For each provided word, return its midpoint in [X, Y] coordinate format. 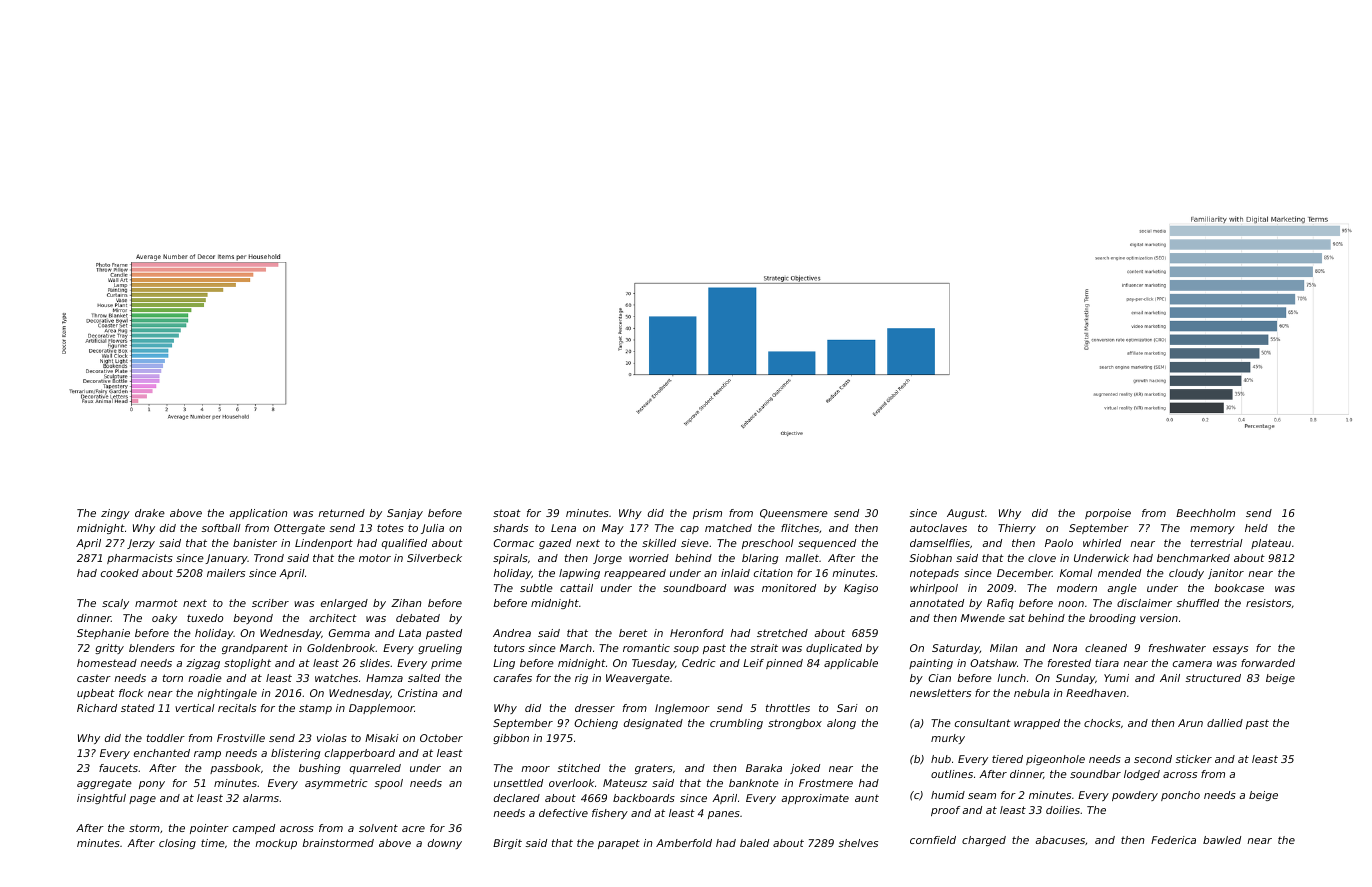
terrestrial [1217, 543]
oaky [164, 619]
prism [707, 514]
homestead [107, 663]
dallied [1225, 723]
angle [1122, 589]
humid [948, 795]
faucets [118, 768]
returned [341, 513]
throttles [788, 708]
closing [177, 844]
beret [633, 633]
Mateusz [625, 783]
